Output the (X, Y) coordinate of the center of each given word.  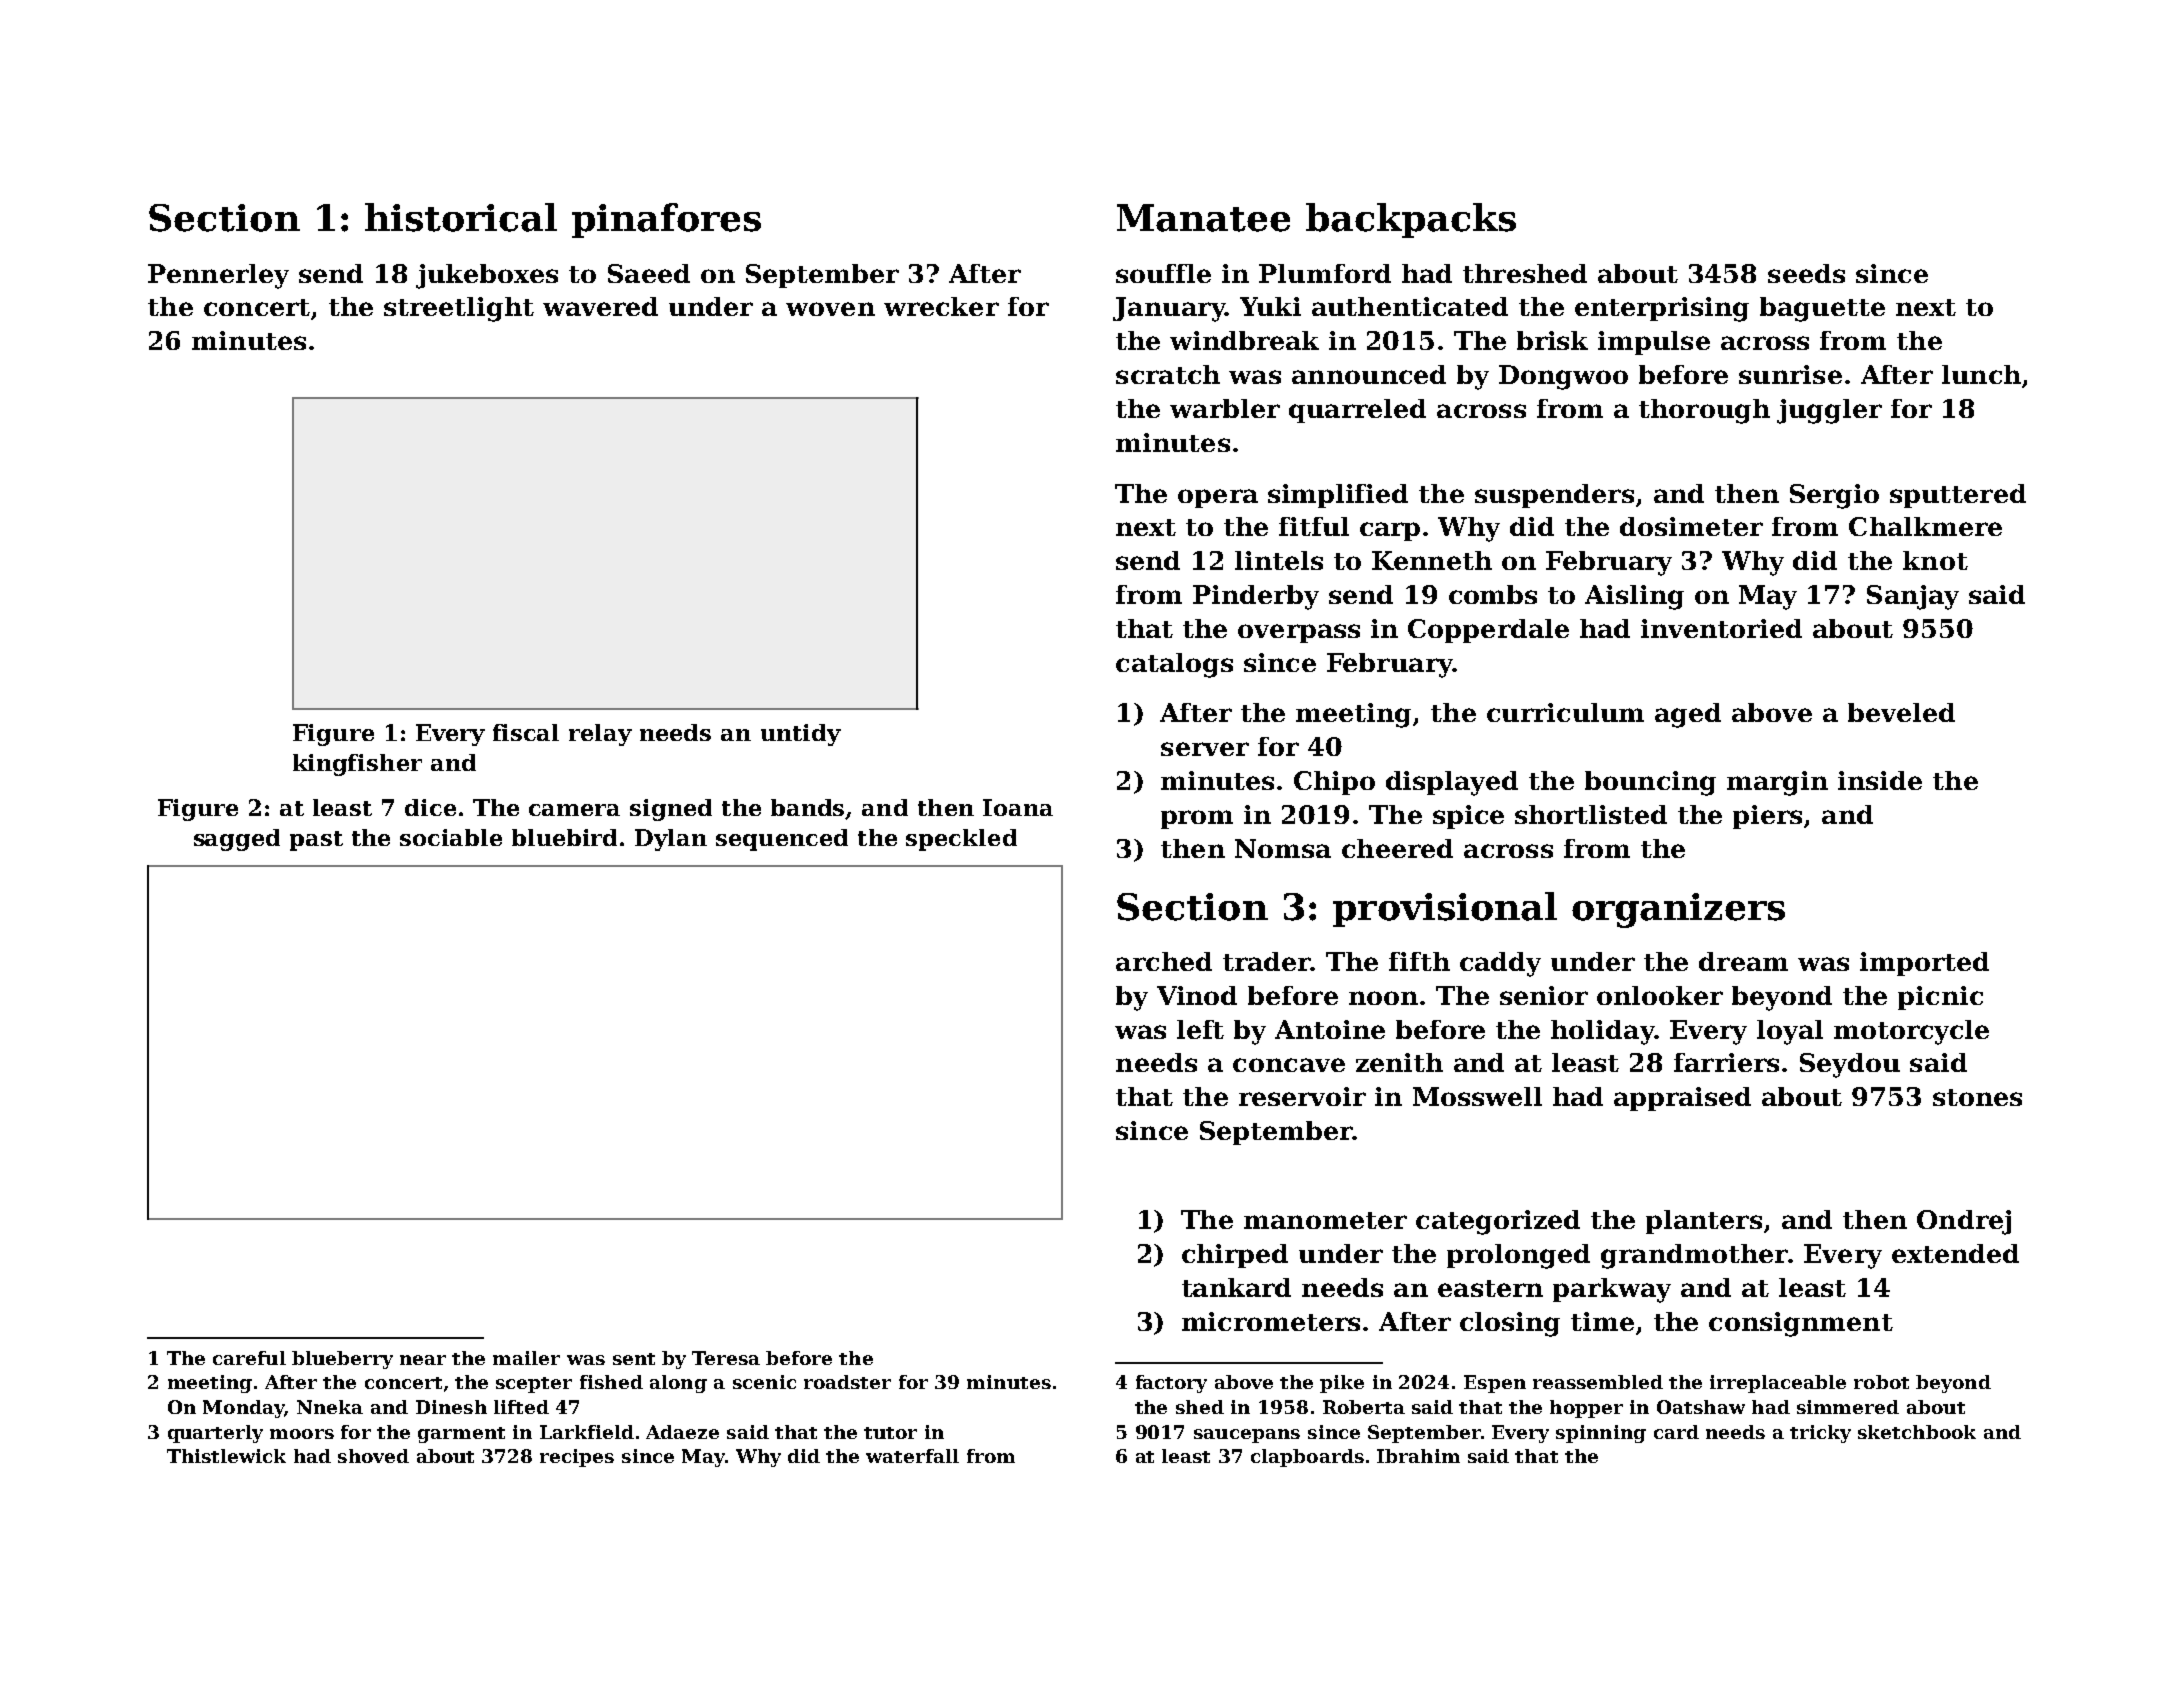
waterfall (912, 1456)
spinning (1601, 1434)
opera (1218, 498)
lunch (1981, 374)
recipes (577, 1458)
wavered (600, 306)
